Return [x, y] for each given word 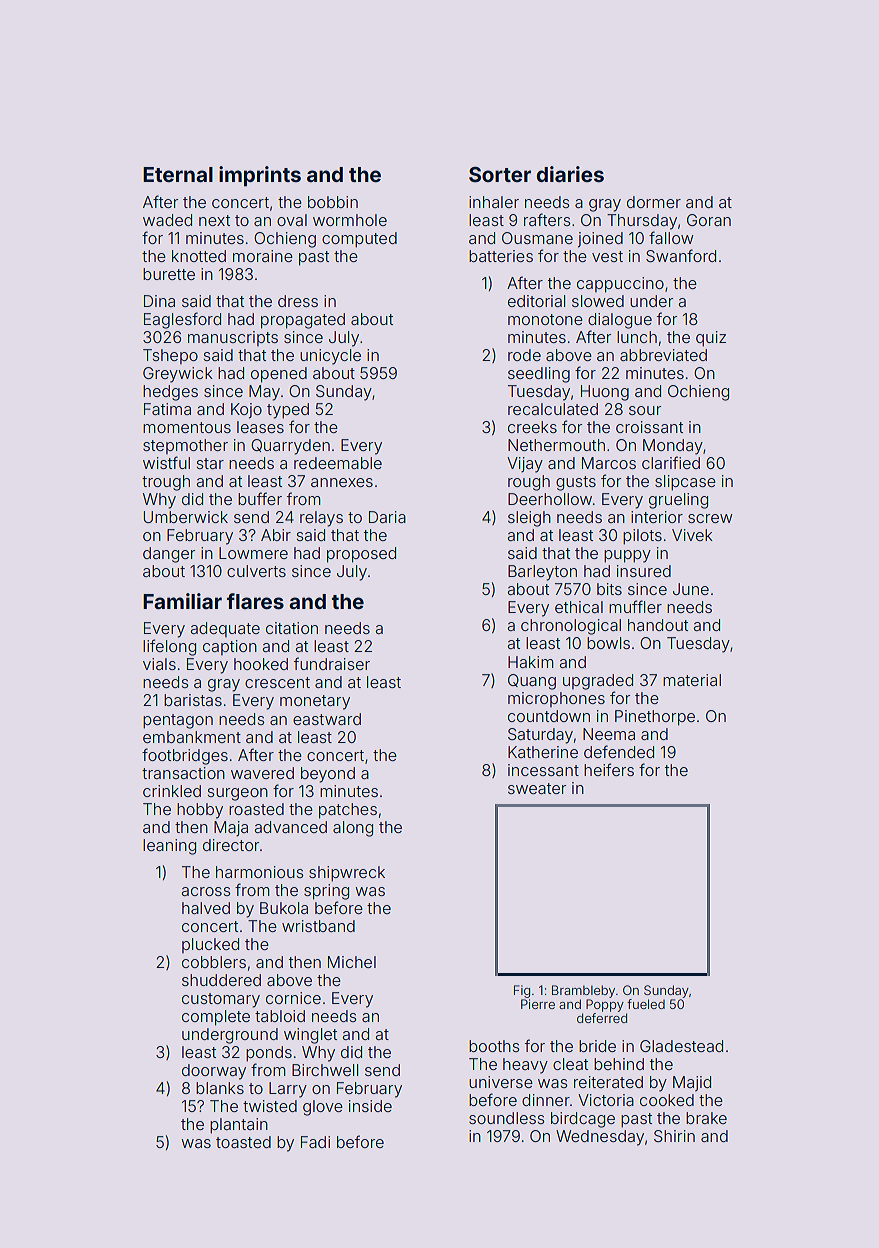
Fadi [315, 1142]
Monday [673, 447]
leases [260, 427]
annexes [342, 482]
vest [607, 256]
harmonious [260, 872]
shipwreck [347, 874]
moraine [263, 256]
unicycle [330, 357]
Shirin [674, 1136]
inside [370, 1106]
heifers [609, 769]
